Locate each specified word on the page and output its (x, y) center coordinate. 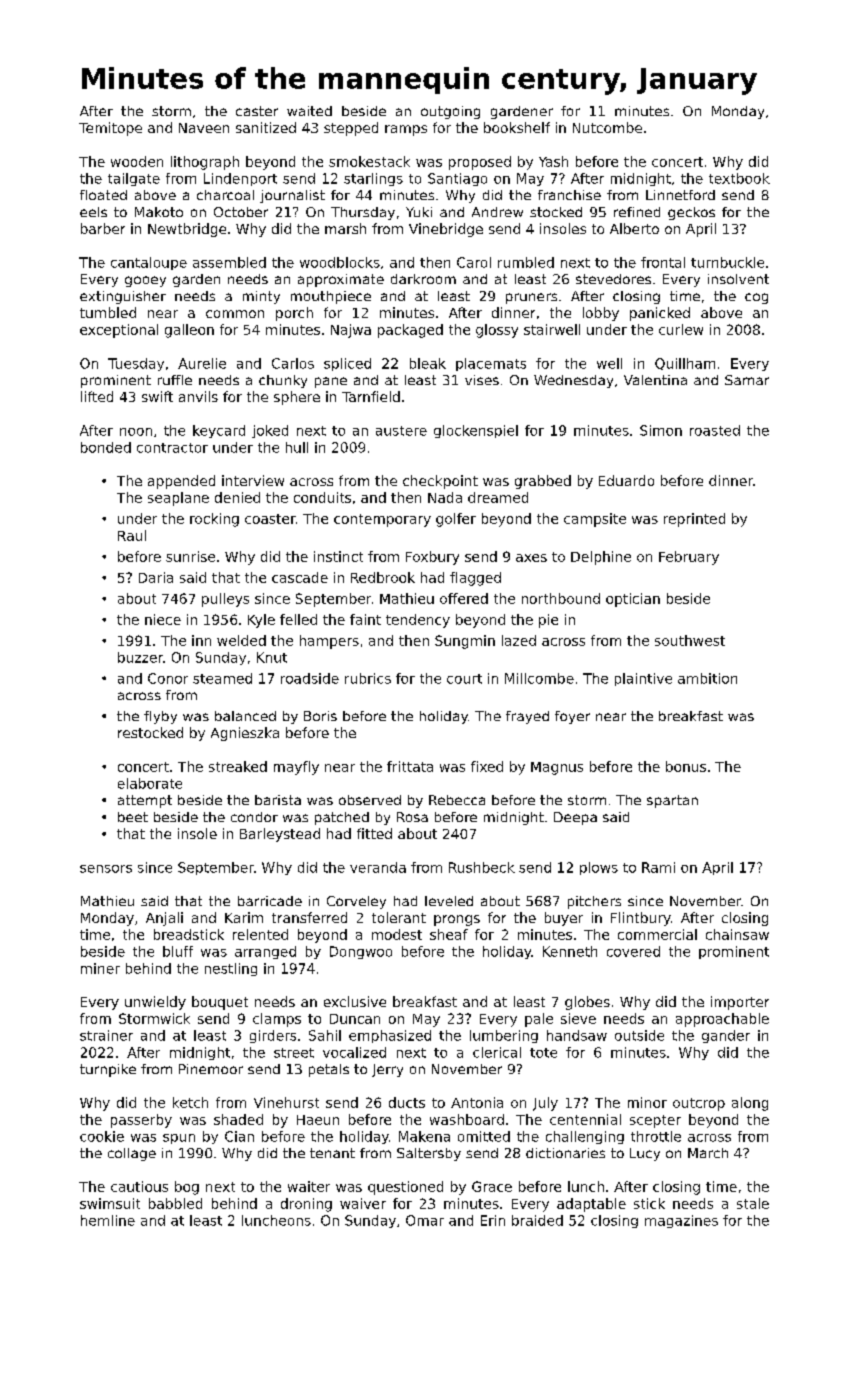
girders (273, 1036)
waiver (363, 1203)
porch (294, 314)
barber (103, 228)
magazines (681, 1221)
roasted (715, 430)
